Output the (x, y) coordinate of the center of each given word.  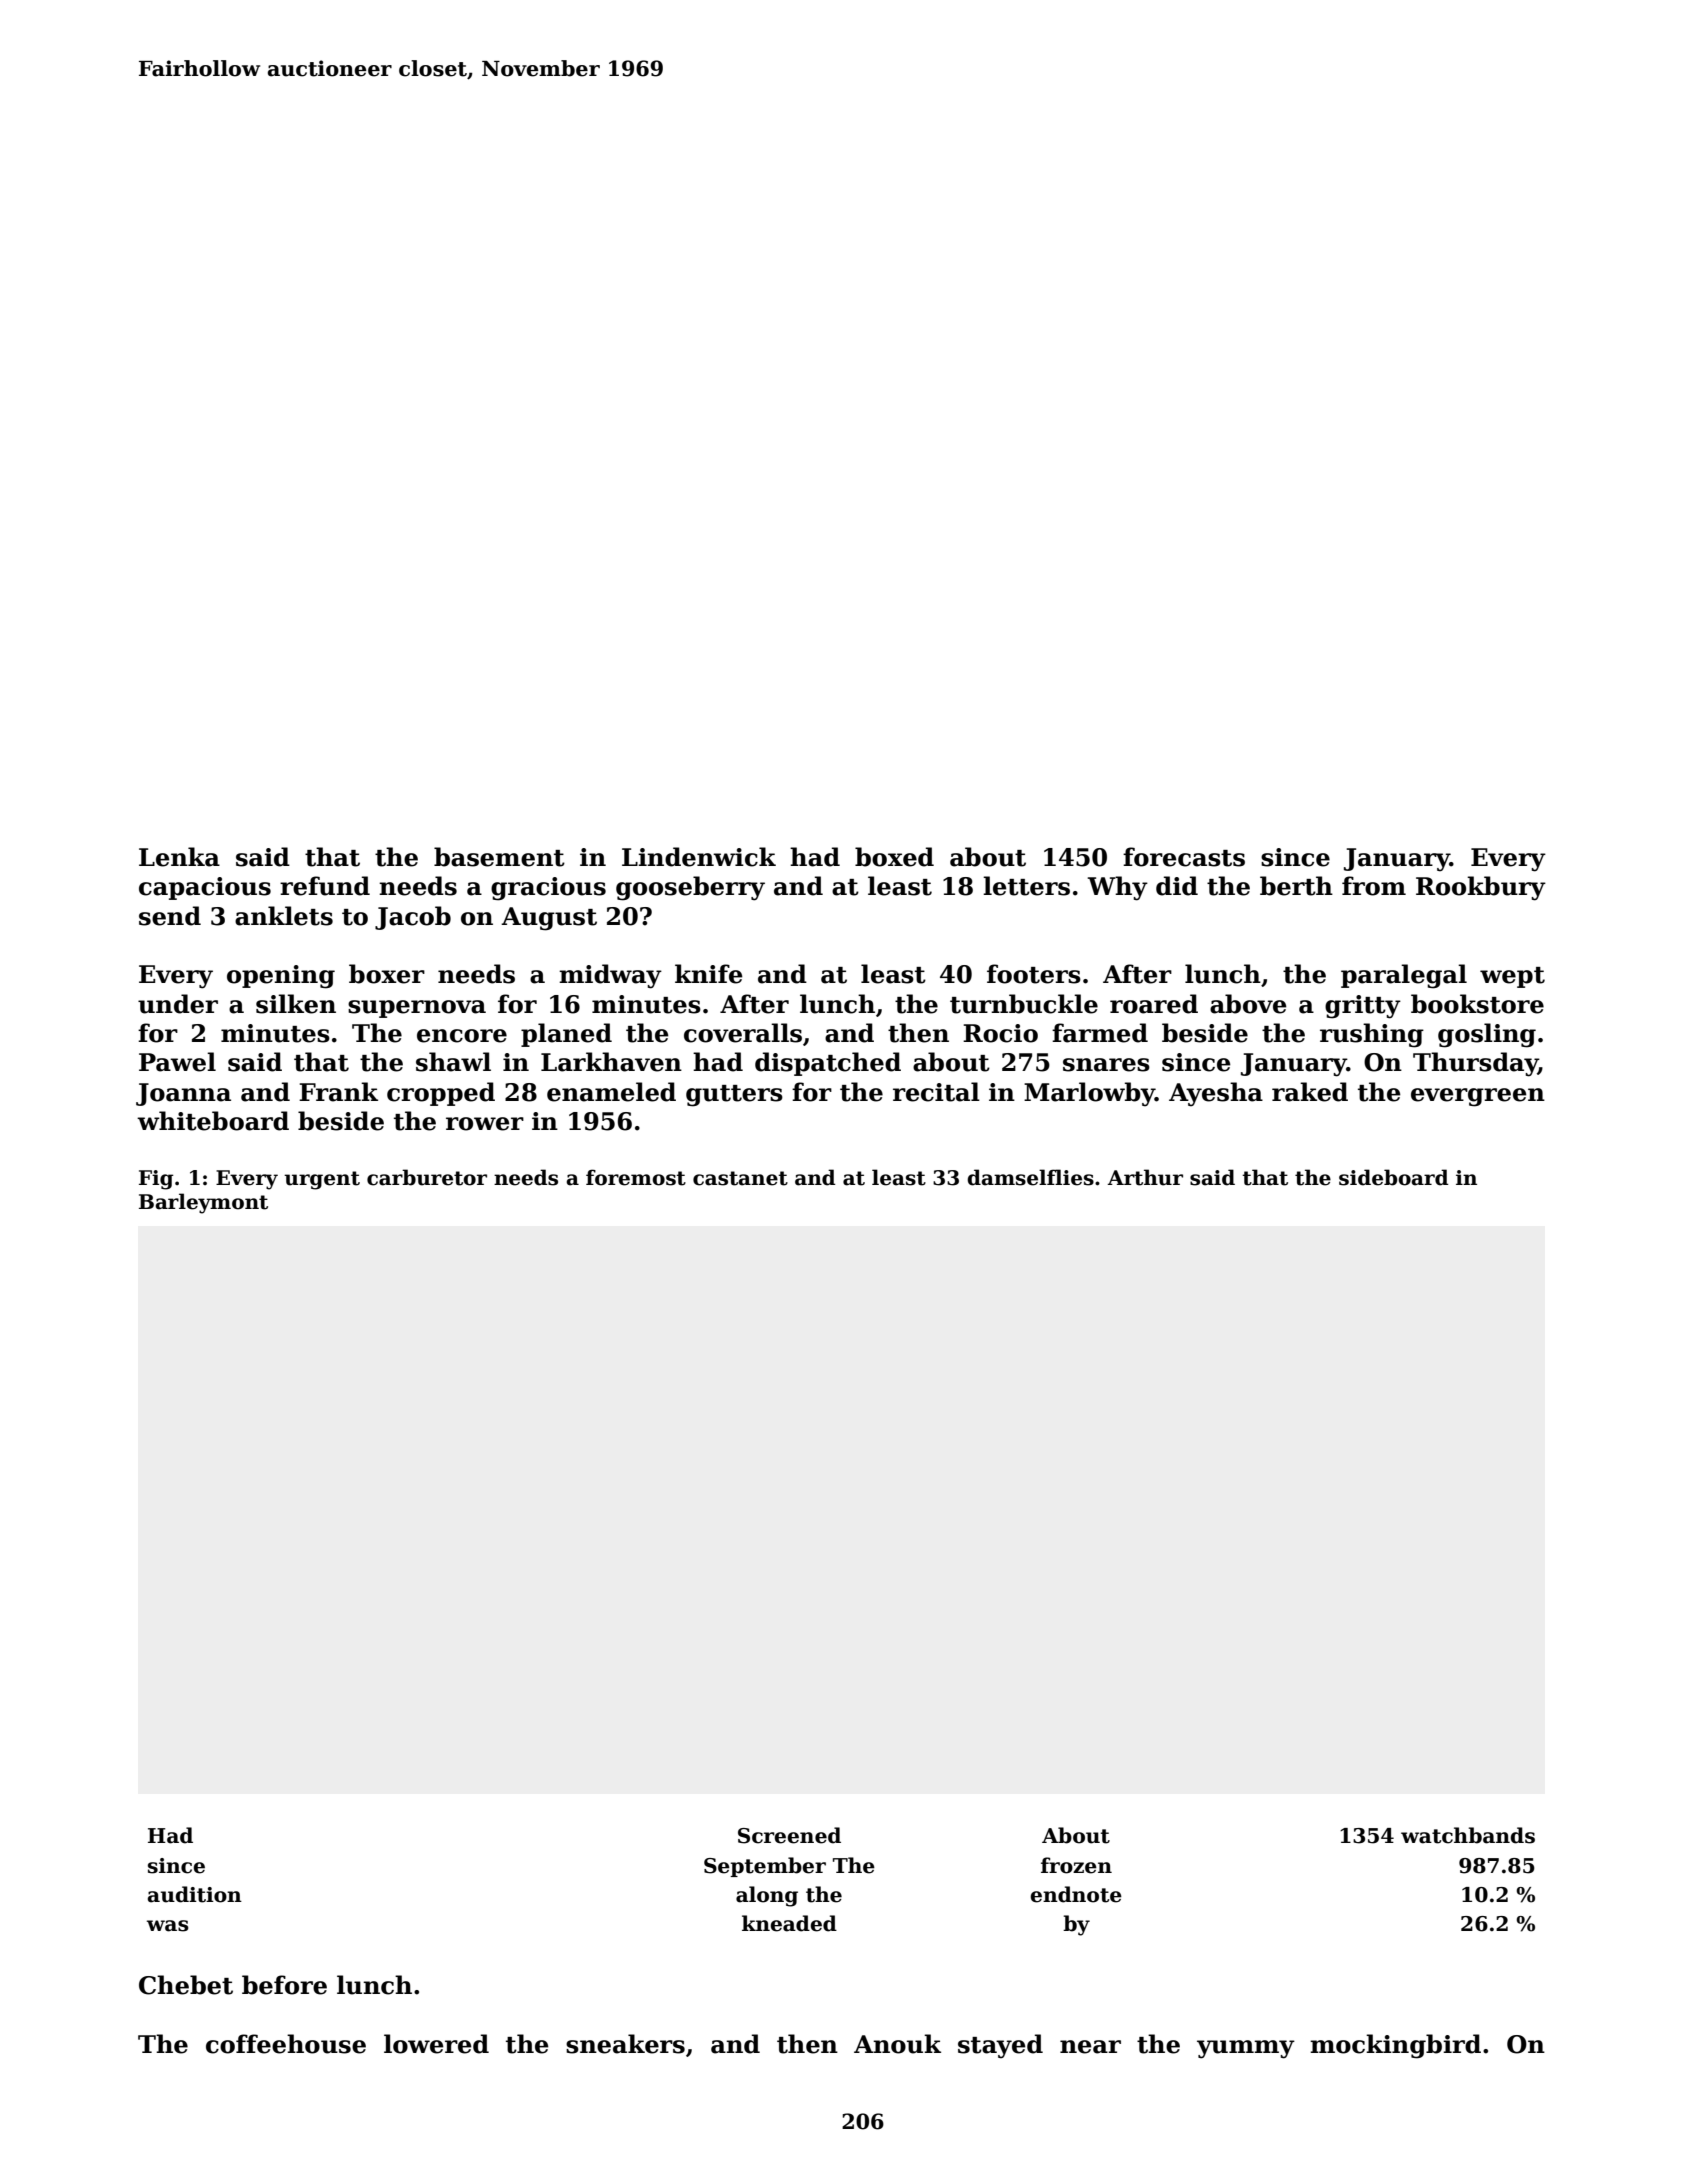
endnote (1076, 1894)
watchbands (1468, 1835)
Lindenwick (699, 857)
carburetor (427, 1177)
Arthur (1145, 1177)
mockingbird (1395, 2046)
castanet (740, 1178)
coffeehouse (286, 2044)
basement (499, 857)
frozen (1076, 1865)
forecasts (1184, 857)
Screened (789, 1835)
